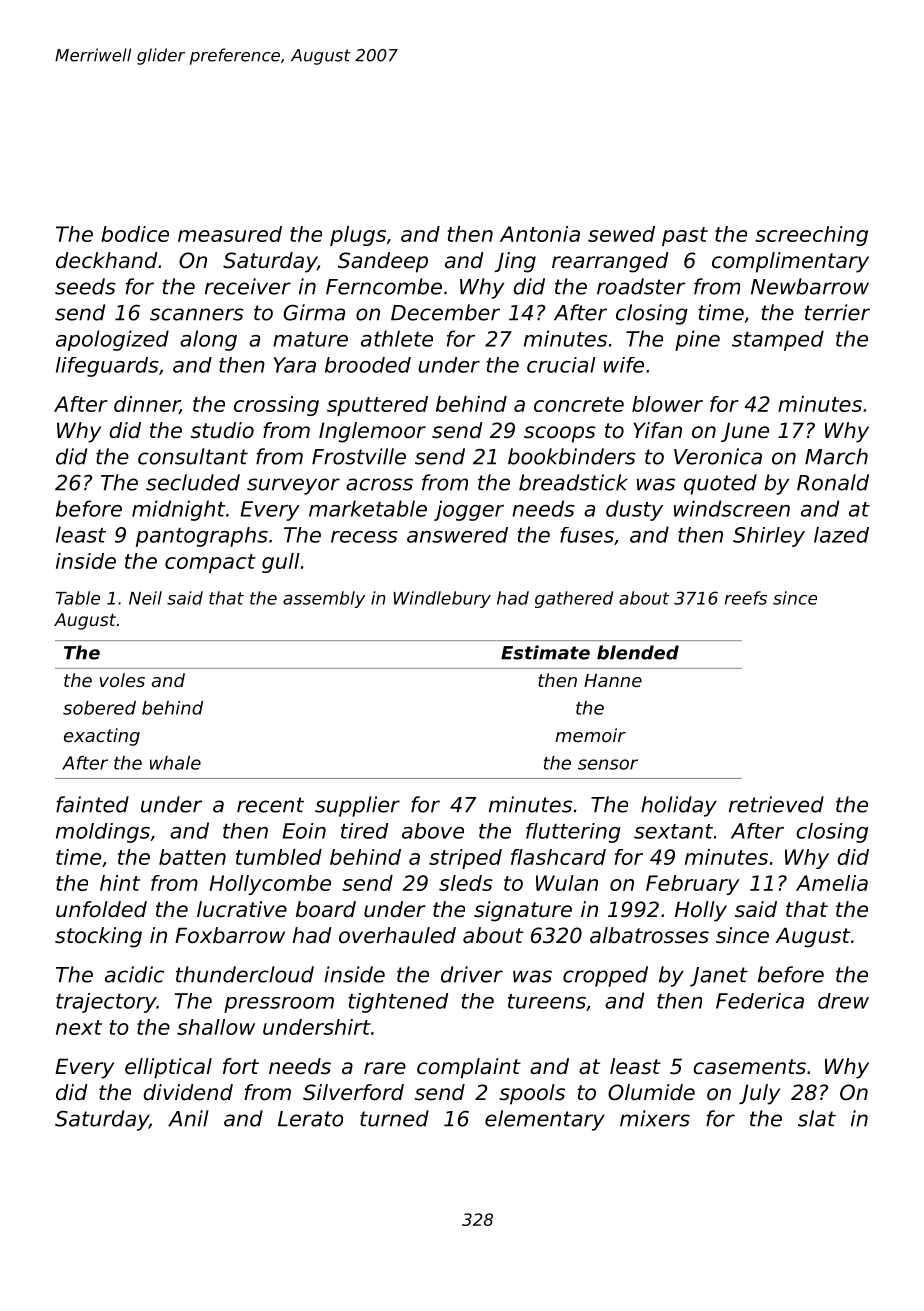 The width and height of the screenshot is (924, 1311). Describe the element at coordinates (147, 405) in the screenshot. I see `dinner` at that location.
